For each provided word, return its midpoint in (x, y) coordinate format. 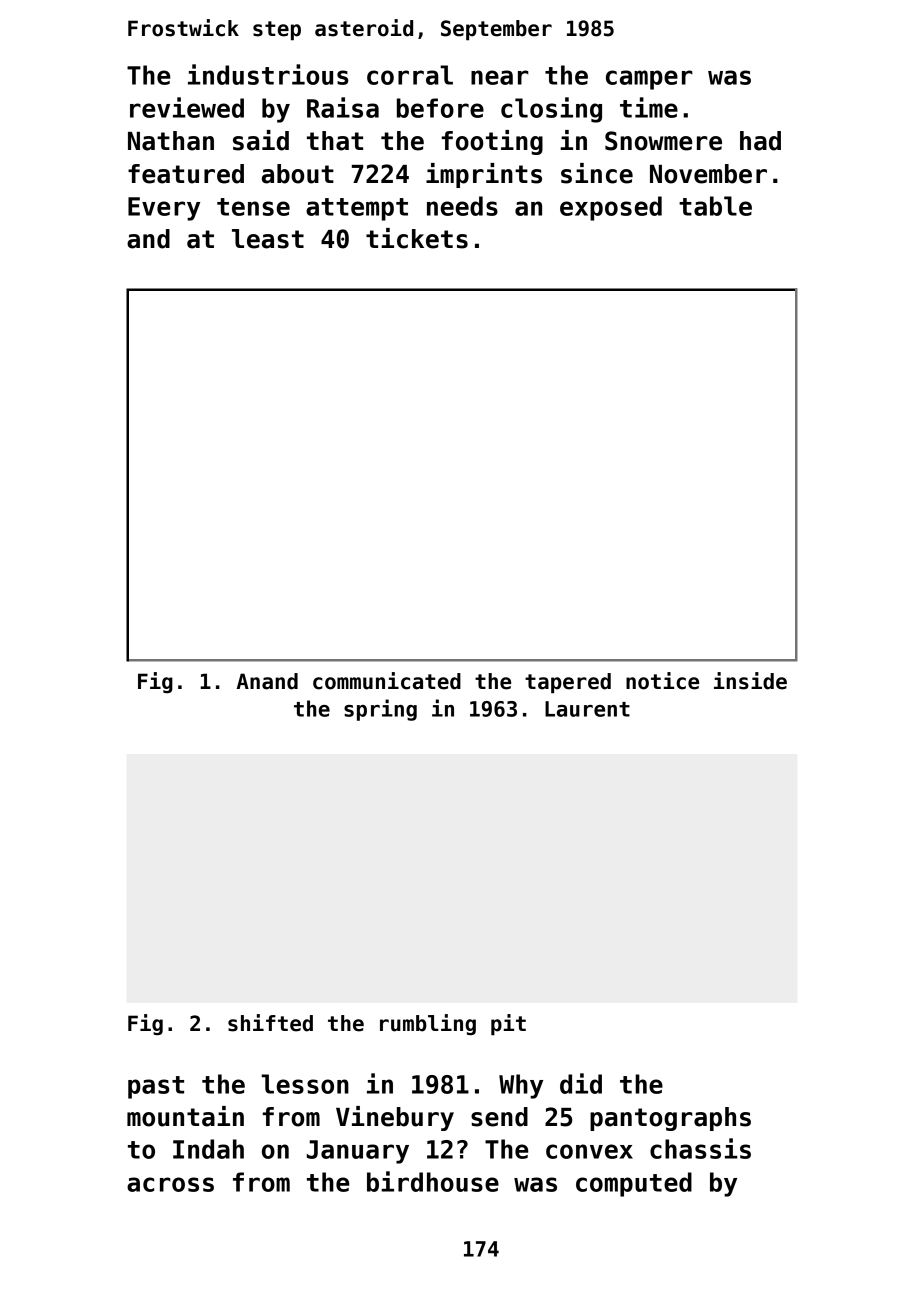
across (170, 1184)
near (500, 77)
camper (649, 80)
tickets (417, 238)
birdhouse (433, 1181)
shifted (270, 1023)
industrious (268, 74)
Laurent (587, 709)
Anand (267, 681)
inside (750, 681)
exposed (611, 208)
